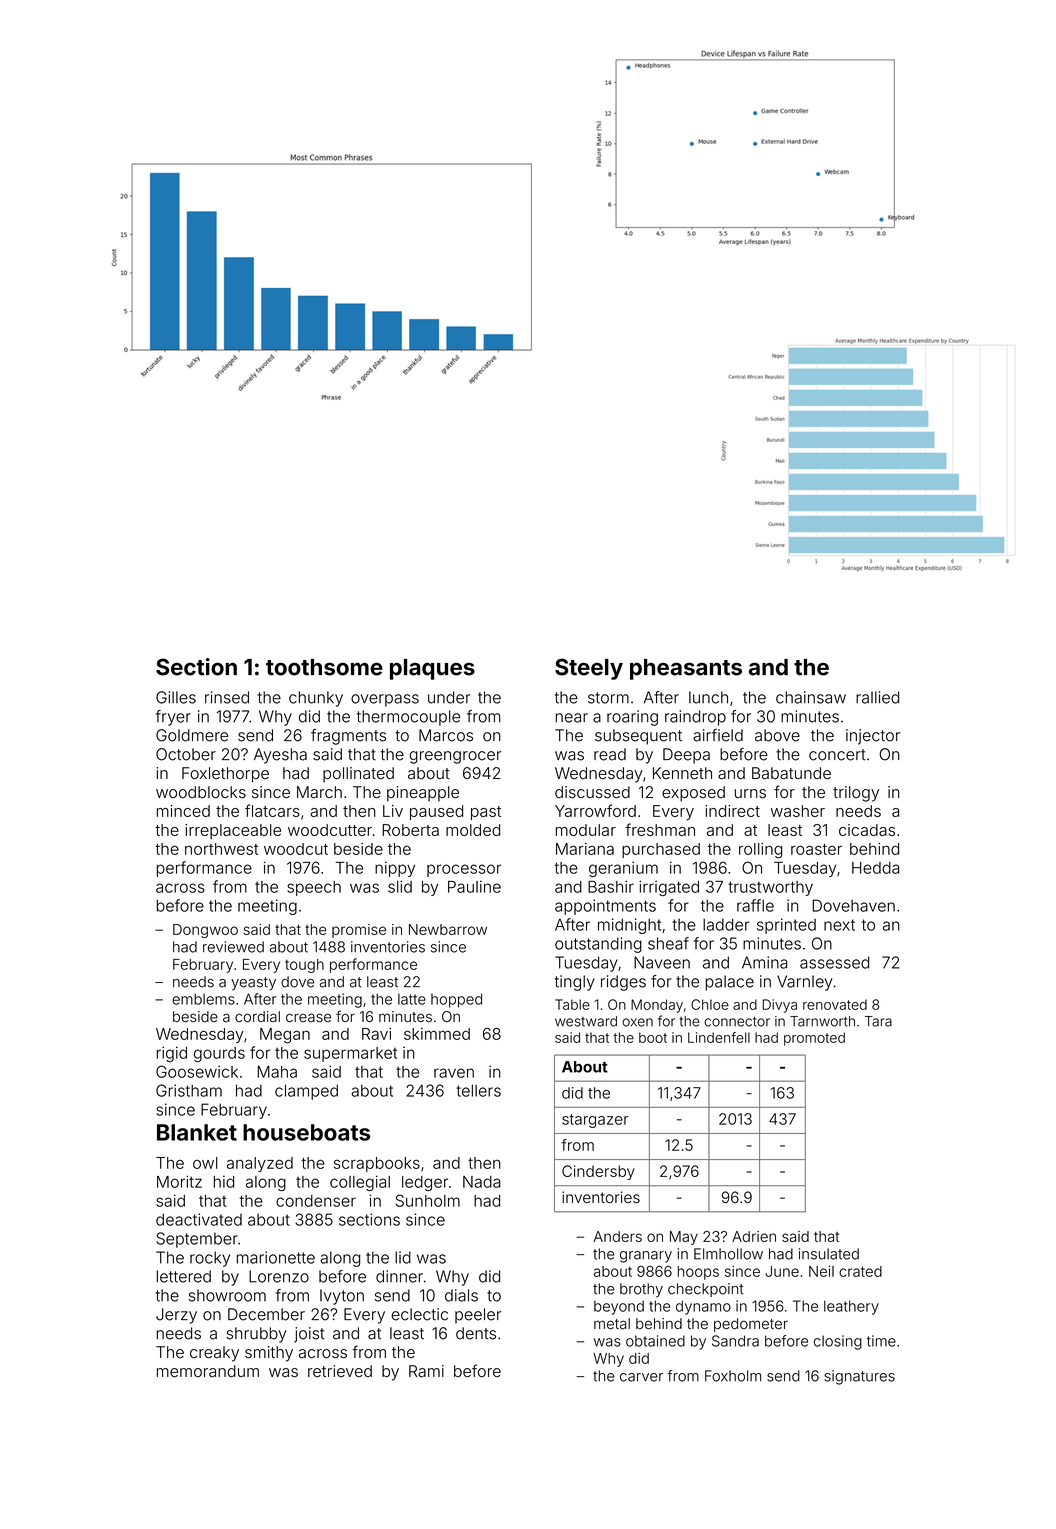 Image resolution: width=1056 pixels, height=1529 pixels. Describe the element at coordinates (324, 667) in the screenshot. I see `toothsome` at that location.
